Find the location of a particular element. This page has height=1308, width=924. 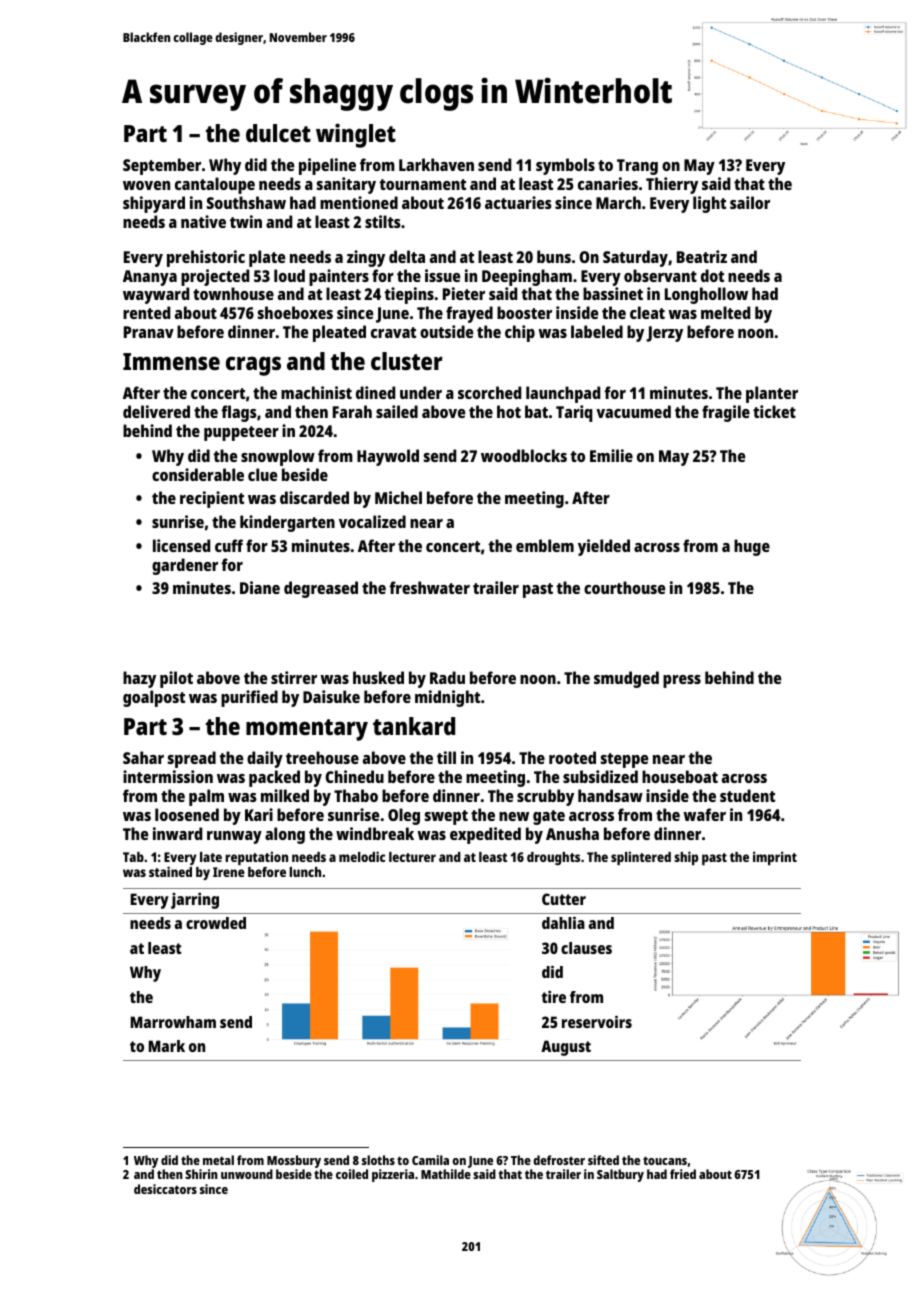

lecturer is located at coordinates (412, 857).
